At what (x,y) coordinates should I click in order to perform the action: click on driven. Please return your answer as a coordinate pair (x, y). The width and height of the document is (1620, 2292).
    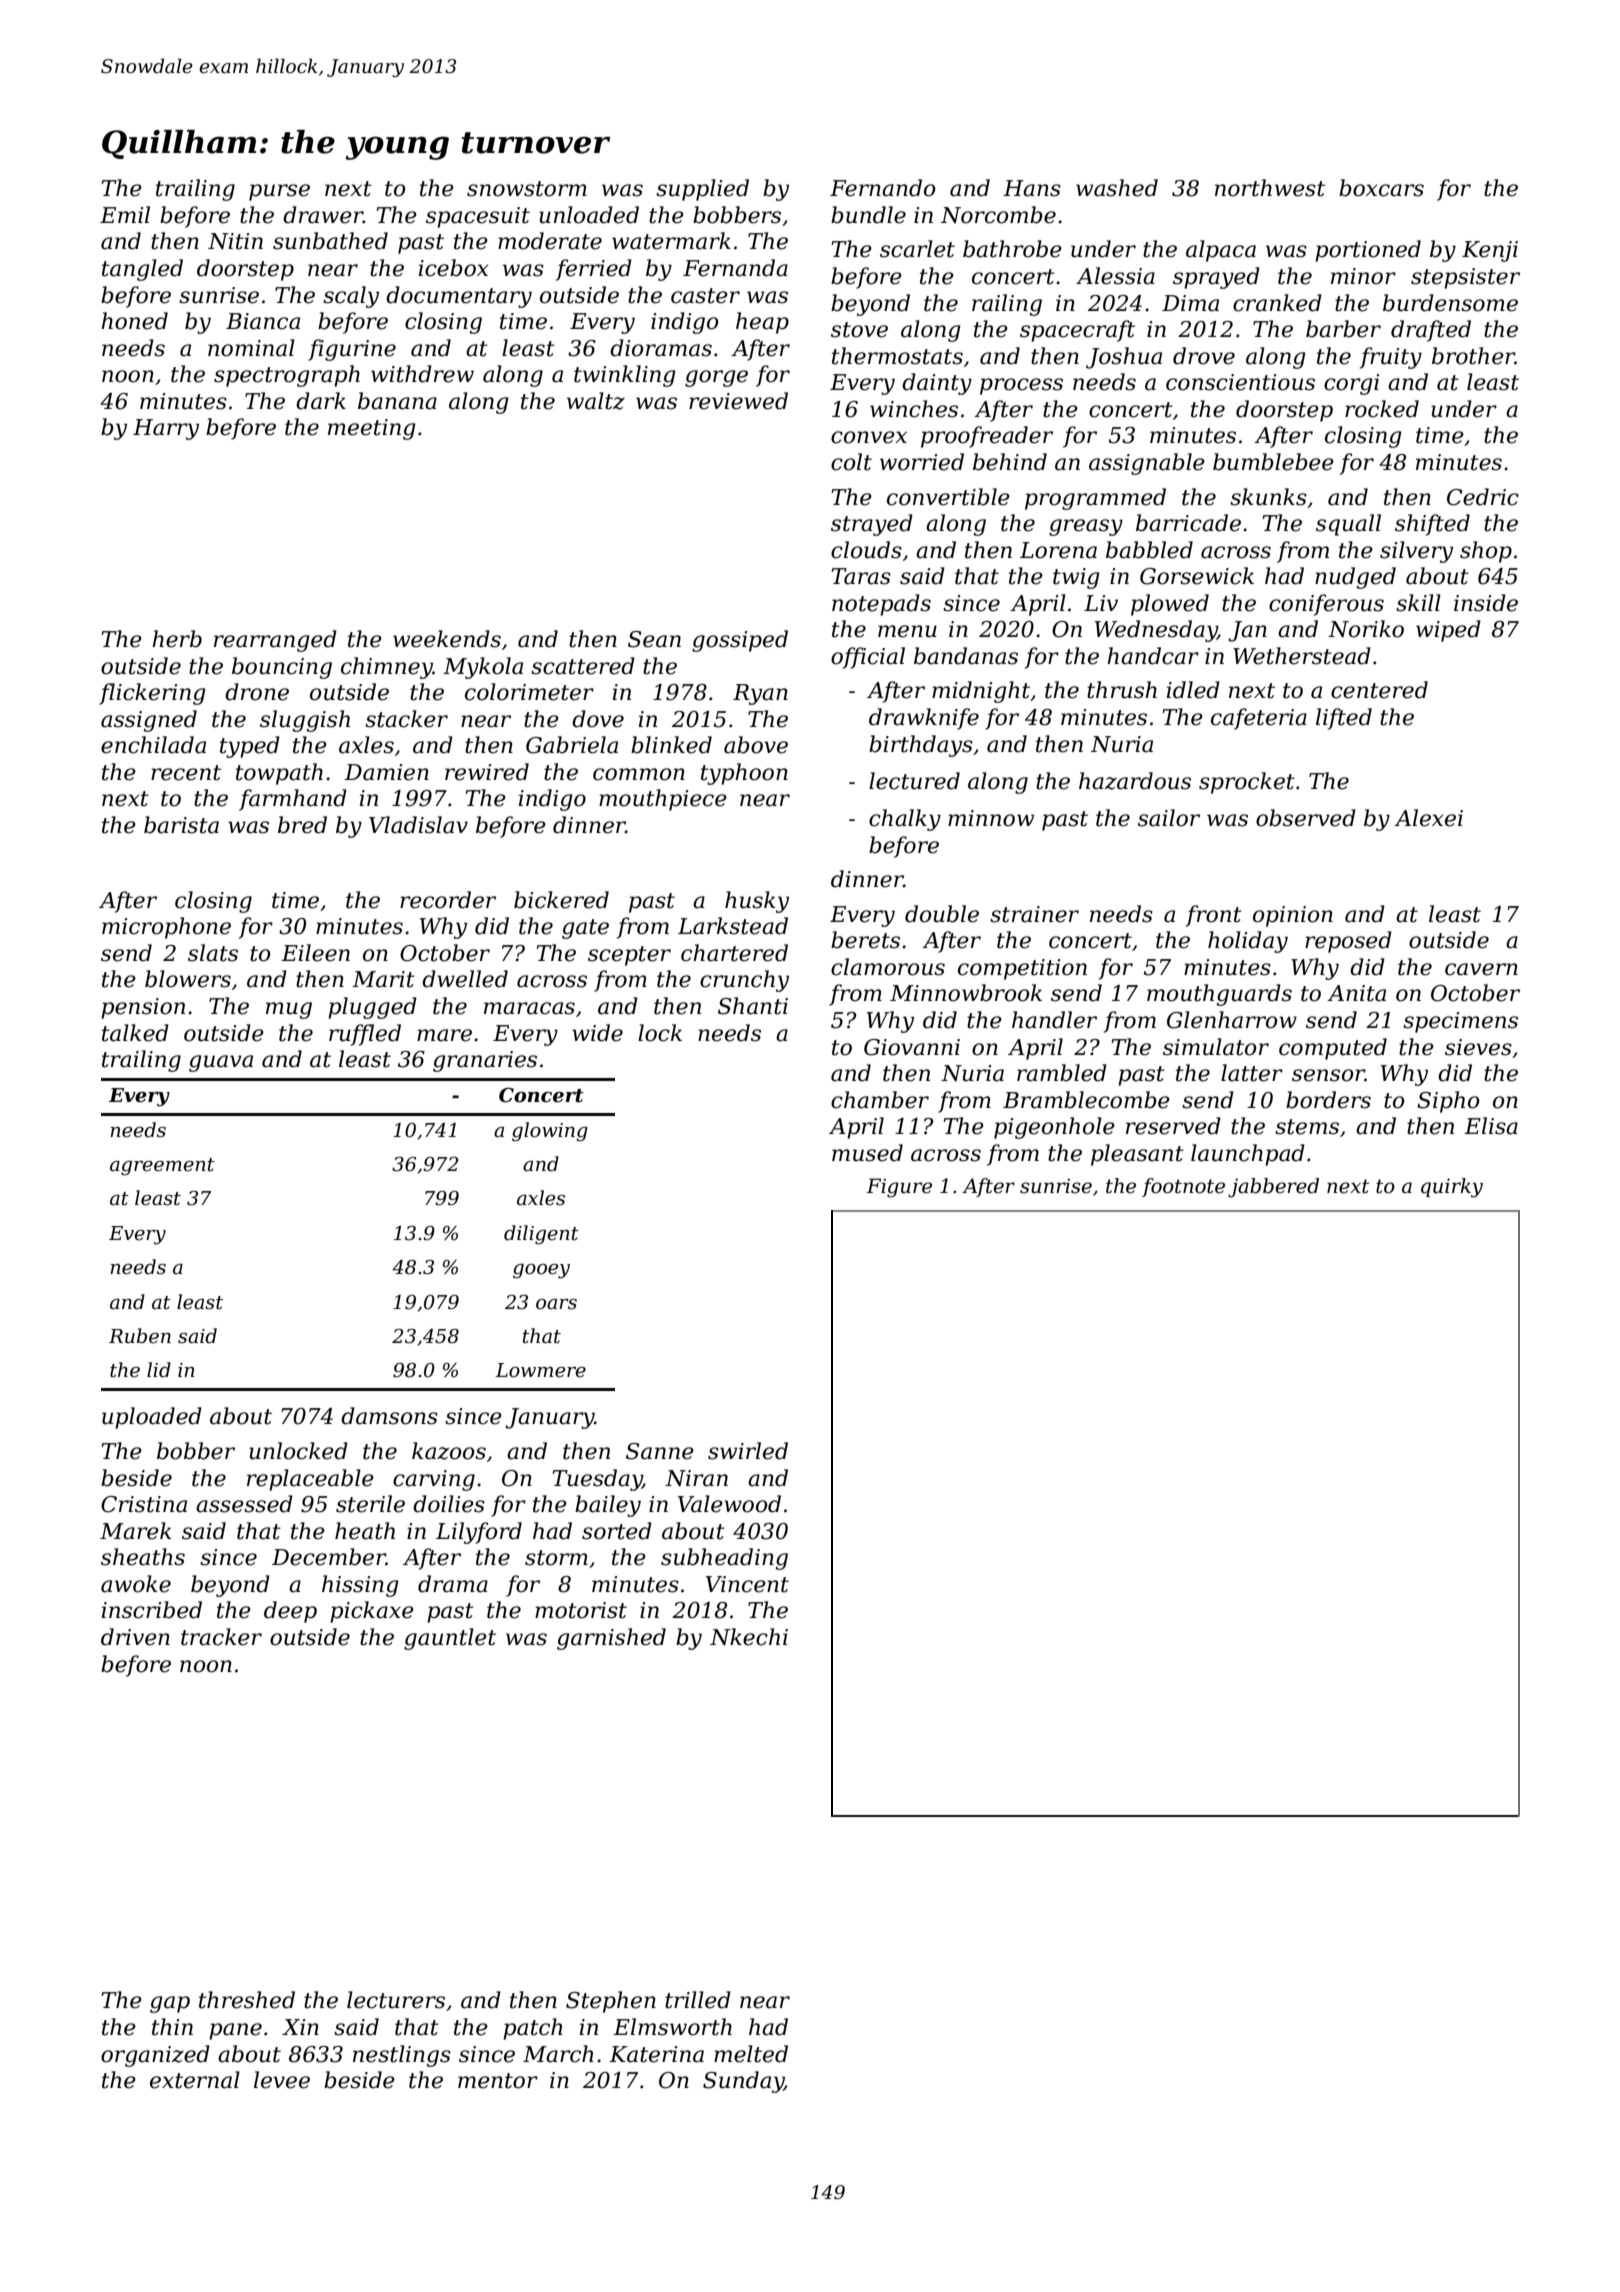
    Looking at the image, I should click on (135, 1637).
